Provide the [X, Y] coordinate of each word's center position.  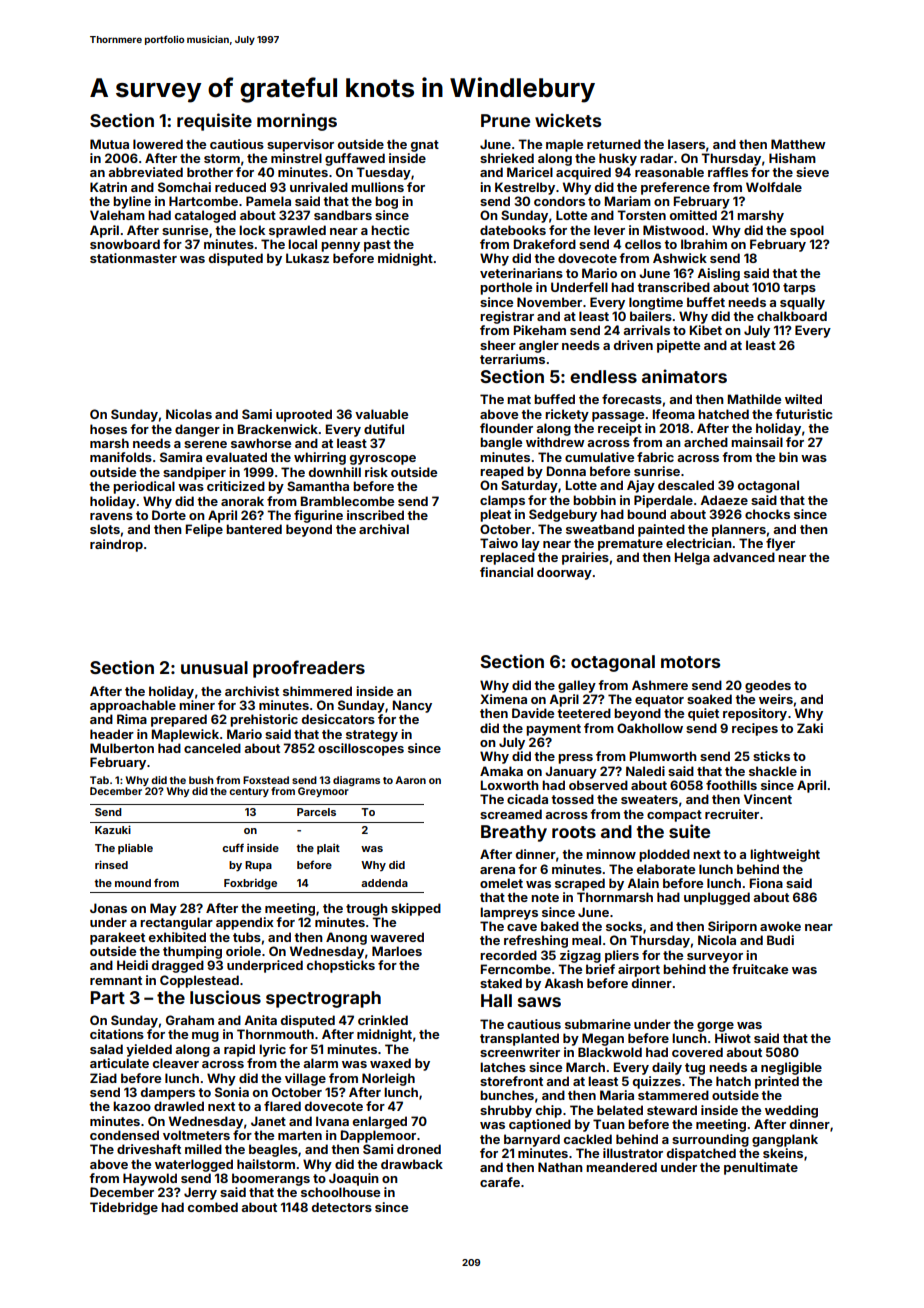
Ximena [503, 699]
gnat [425, 146]
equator [659, 701]
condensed [124, 1135]
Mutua [109, 144]
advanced [744, 557]
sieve [812, 172]
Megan [603, 1039]
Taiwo [499, 543]
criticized [236, 486]
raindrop [116, 545]
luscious [225, 997]
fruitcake [760, 969]
